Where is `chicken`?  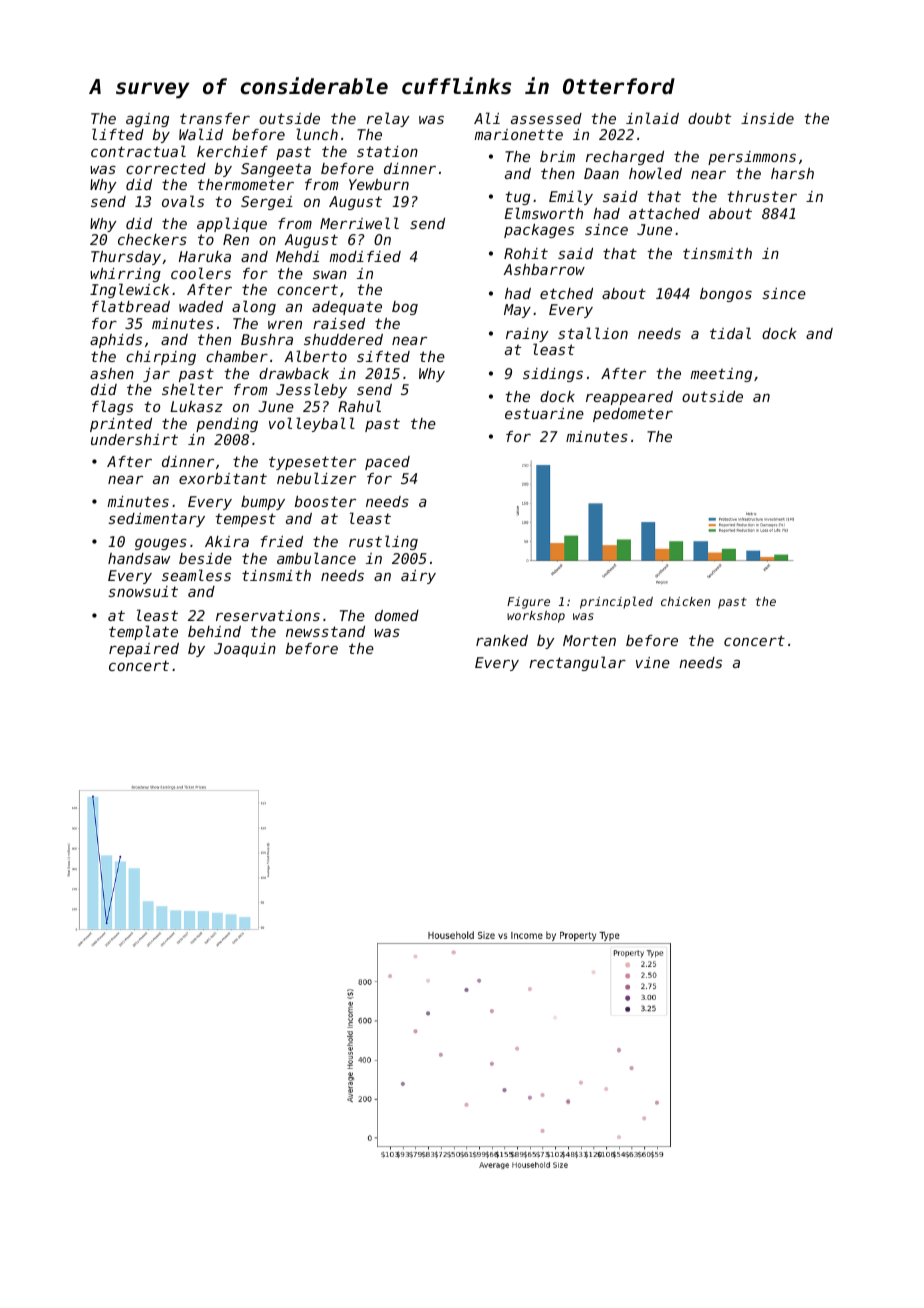 chicken is located at coordinates (685, 601).
